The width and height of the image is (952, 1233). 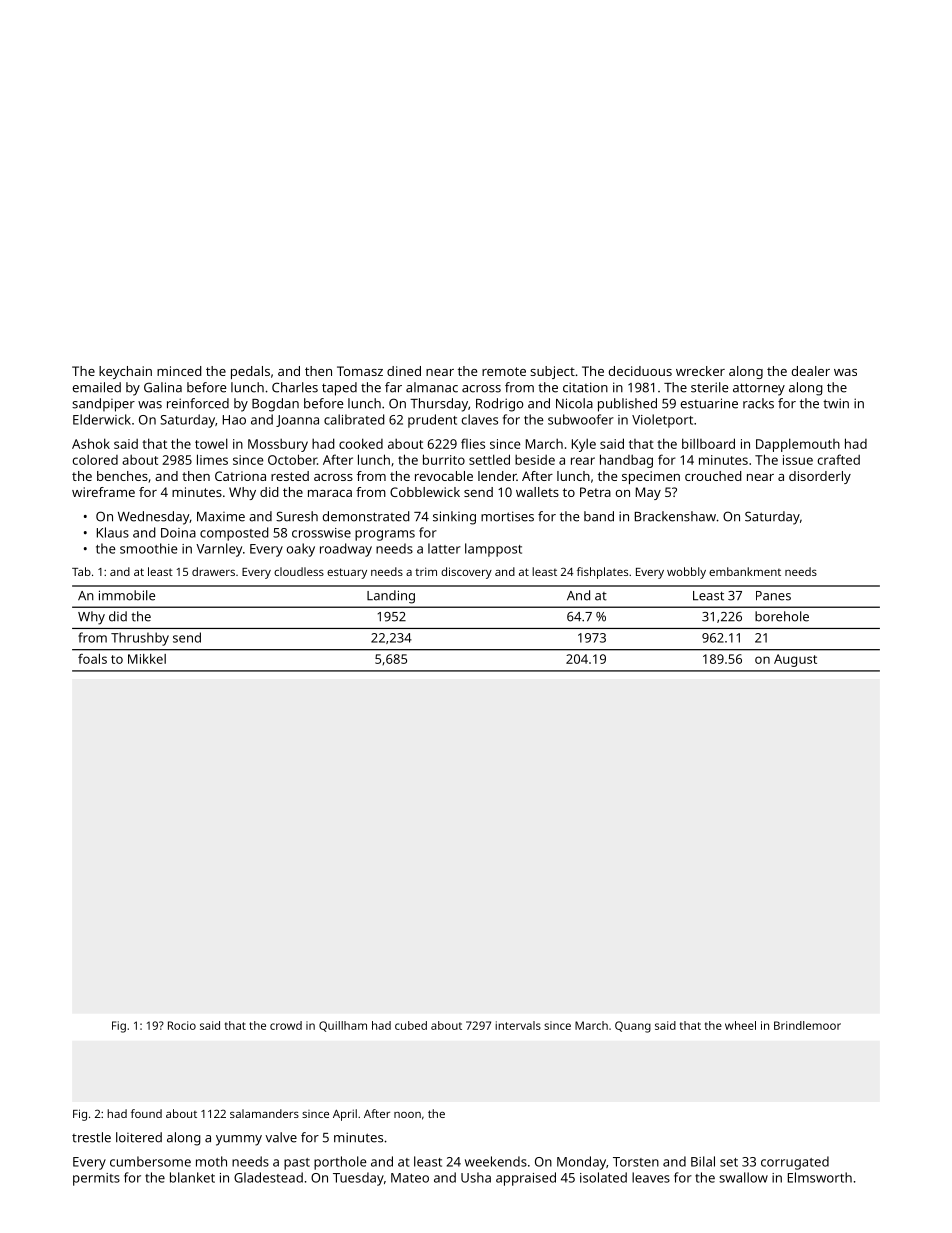 I want to click on Quang, so click(x=633, y=1027).
